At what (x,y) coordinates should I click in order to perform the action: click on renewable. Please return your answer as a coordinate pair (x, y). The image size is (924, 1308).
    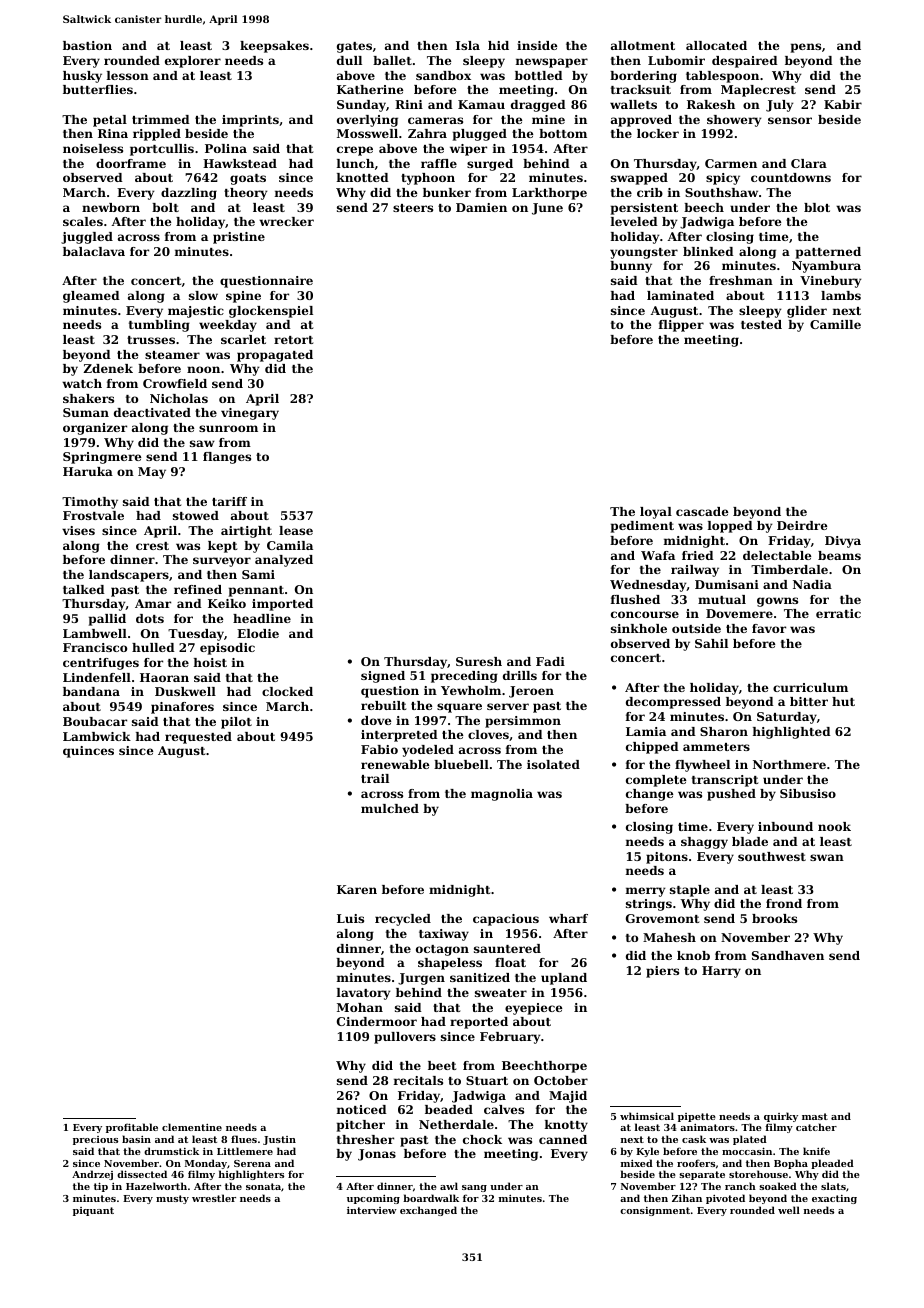
    Looking at the image, I should click on (395, 764).
